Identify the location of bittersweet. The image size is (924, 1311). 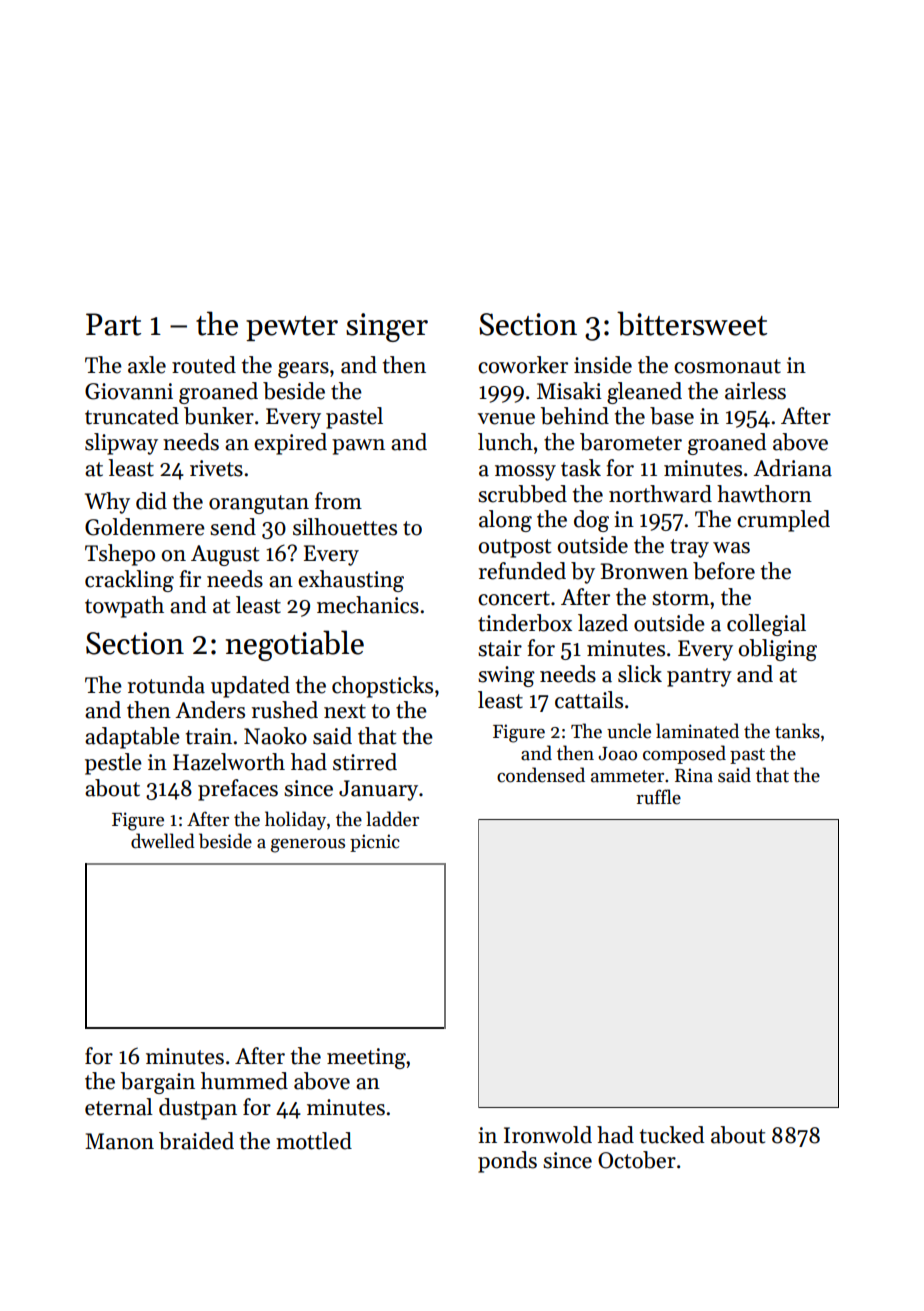
(692, 323).
